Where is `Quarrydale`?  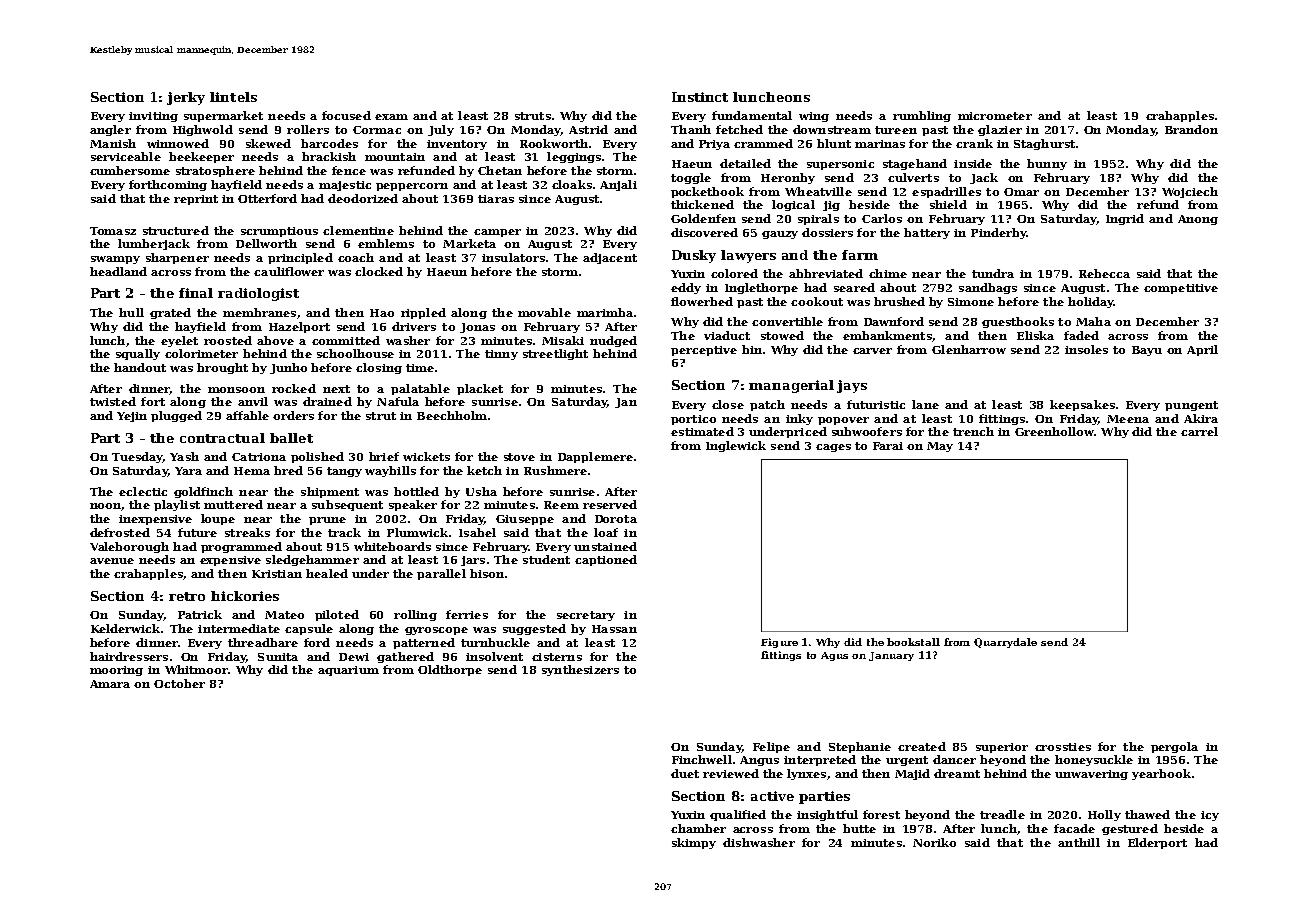 Quarrydale is located at coordinates (1005, 643).
